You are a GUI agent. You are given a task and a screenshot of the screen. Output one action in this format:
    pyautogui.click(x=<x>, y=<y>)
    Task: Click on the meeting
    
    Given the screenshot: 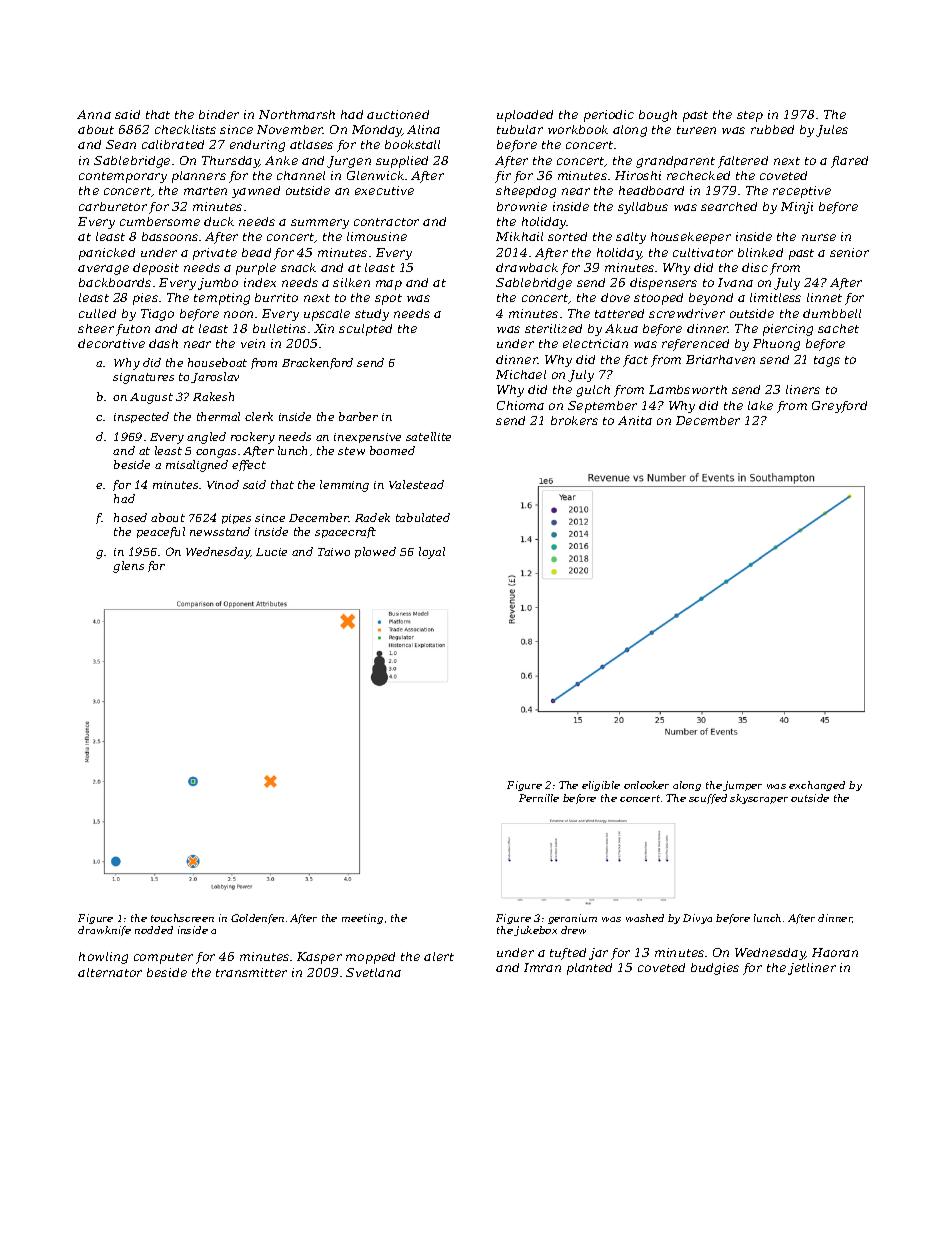 What is the action you would take?
    pyautogui.click(x=362, y=919)
